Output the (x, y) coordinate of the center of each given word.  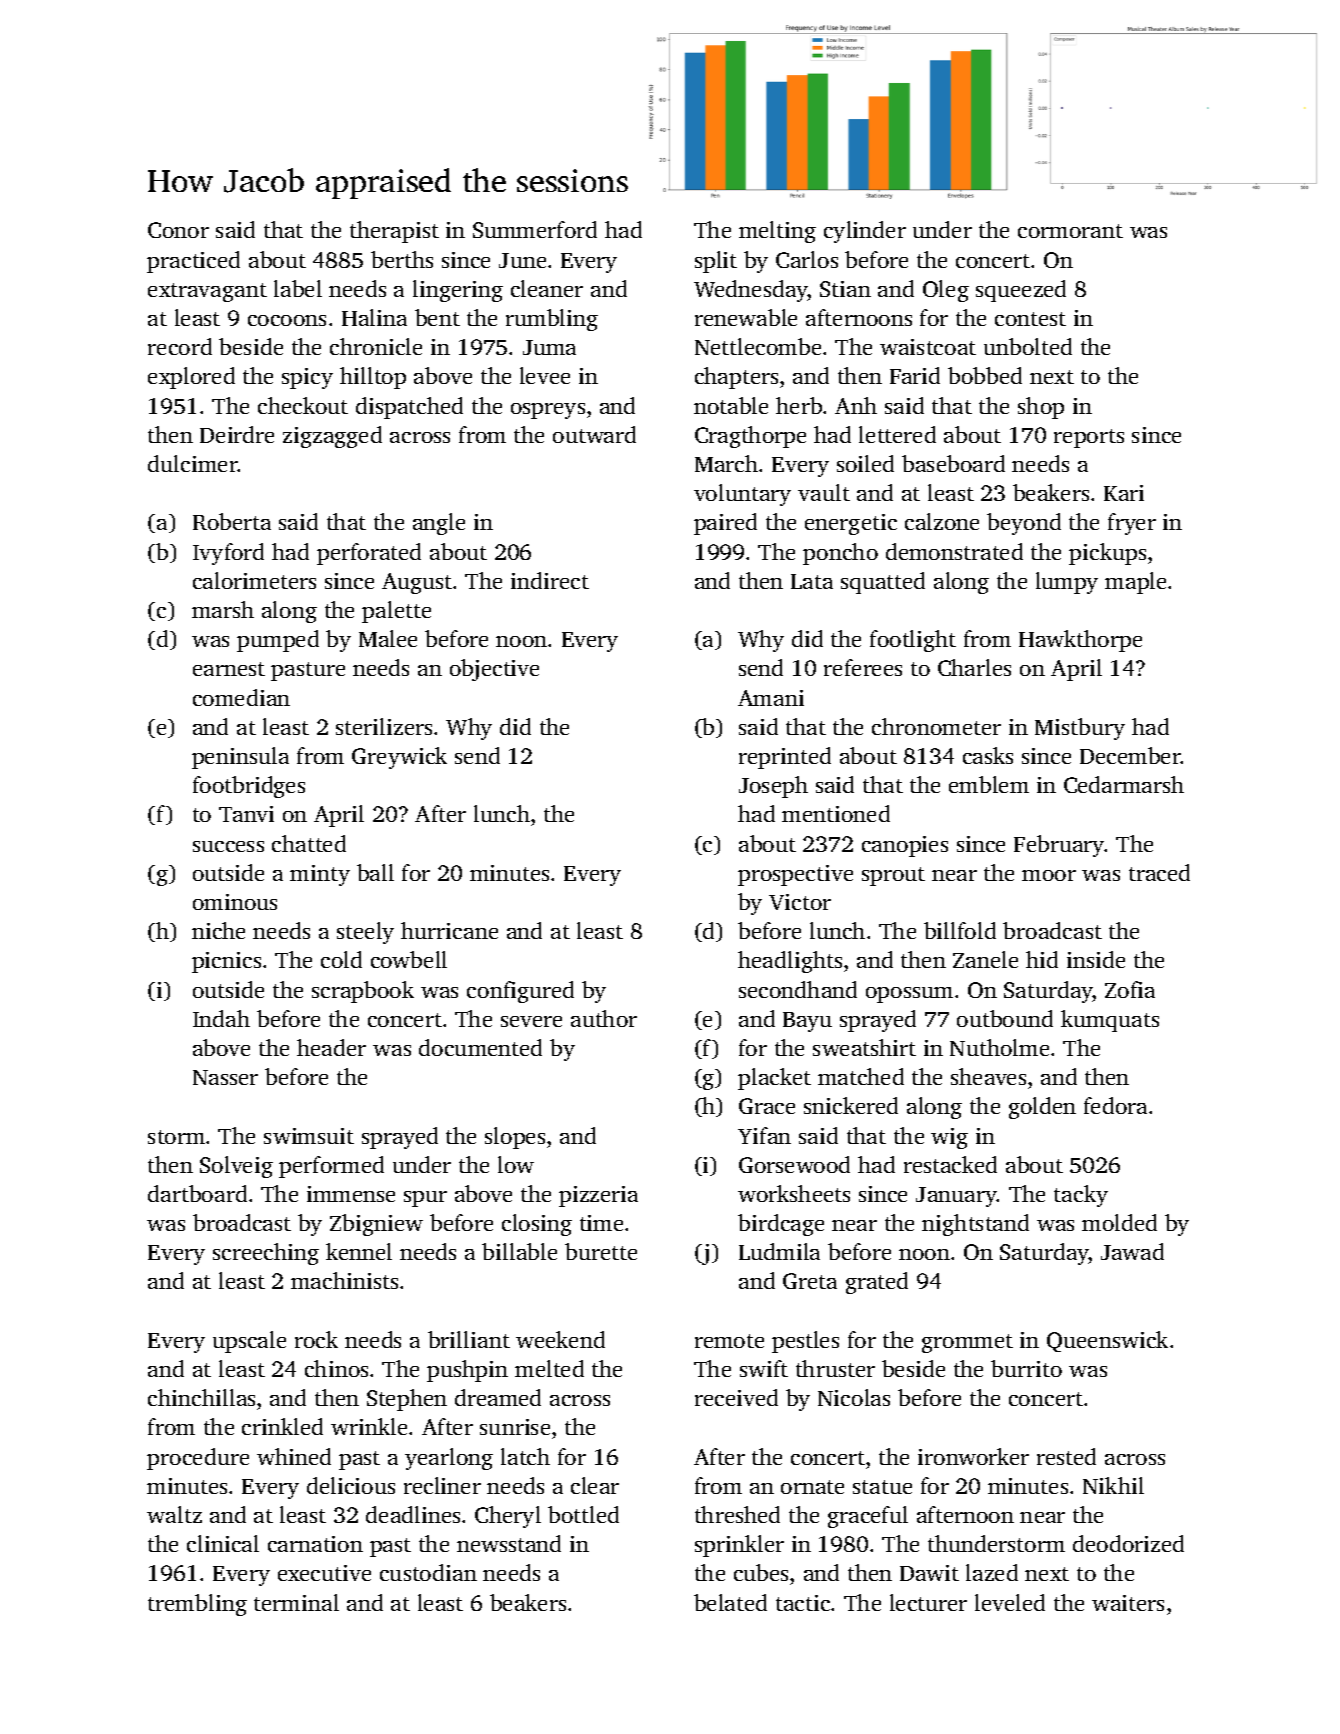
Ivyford (228, 554)
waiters (1128, 1603)
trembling (197, 1605)
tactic (803, 1603)
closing (537, 1225)
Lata (812, 581)
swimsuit (309, 1136)
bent (437, 317)
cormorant (1070, 231)
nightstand (975, 1225)
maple (1135, 583)
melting (777, 232)
